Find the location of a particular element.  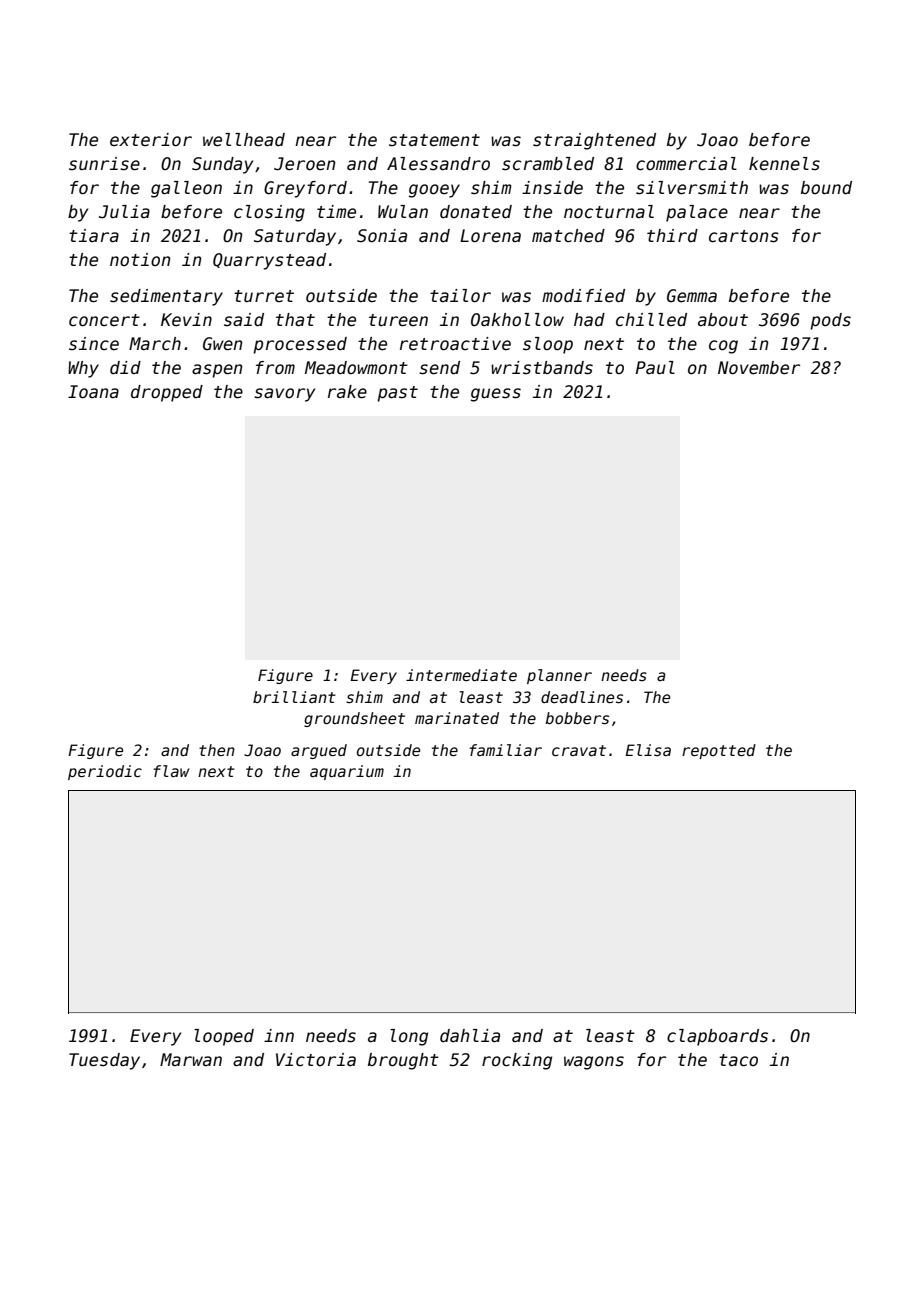

November is located at coordinates (759, 368).
